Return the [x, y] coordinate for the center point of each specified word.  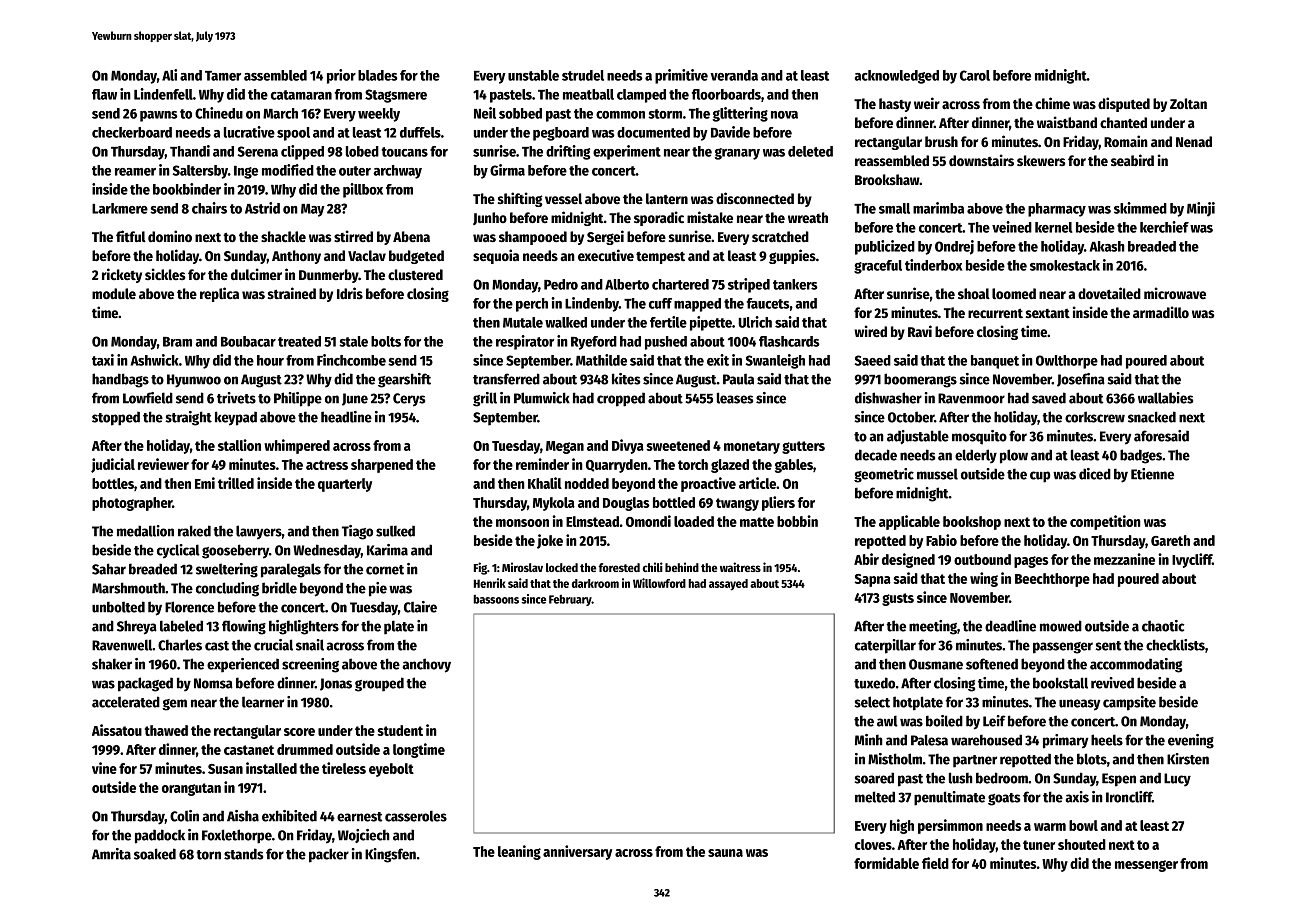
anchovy [427, 665]
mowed [1061, 626]
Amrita [111, 854]
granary [737, 154]
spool [293, 134]
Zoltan [1188, 103]
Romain [1126, 141]
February [570, 600]
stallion [239, 445]
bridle [279, 588]
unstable [533, 75]
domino [170, 236]
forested [619, 567]
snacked [1152, 417]
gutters [803, 447]
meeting [933, 627]
